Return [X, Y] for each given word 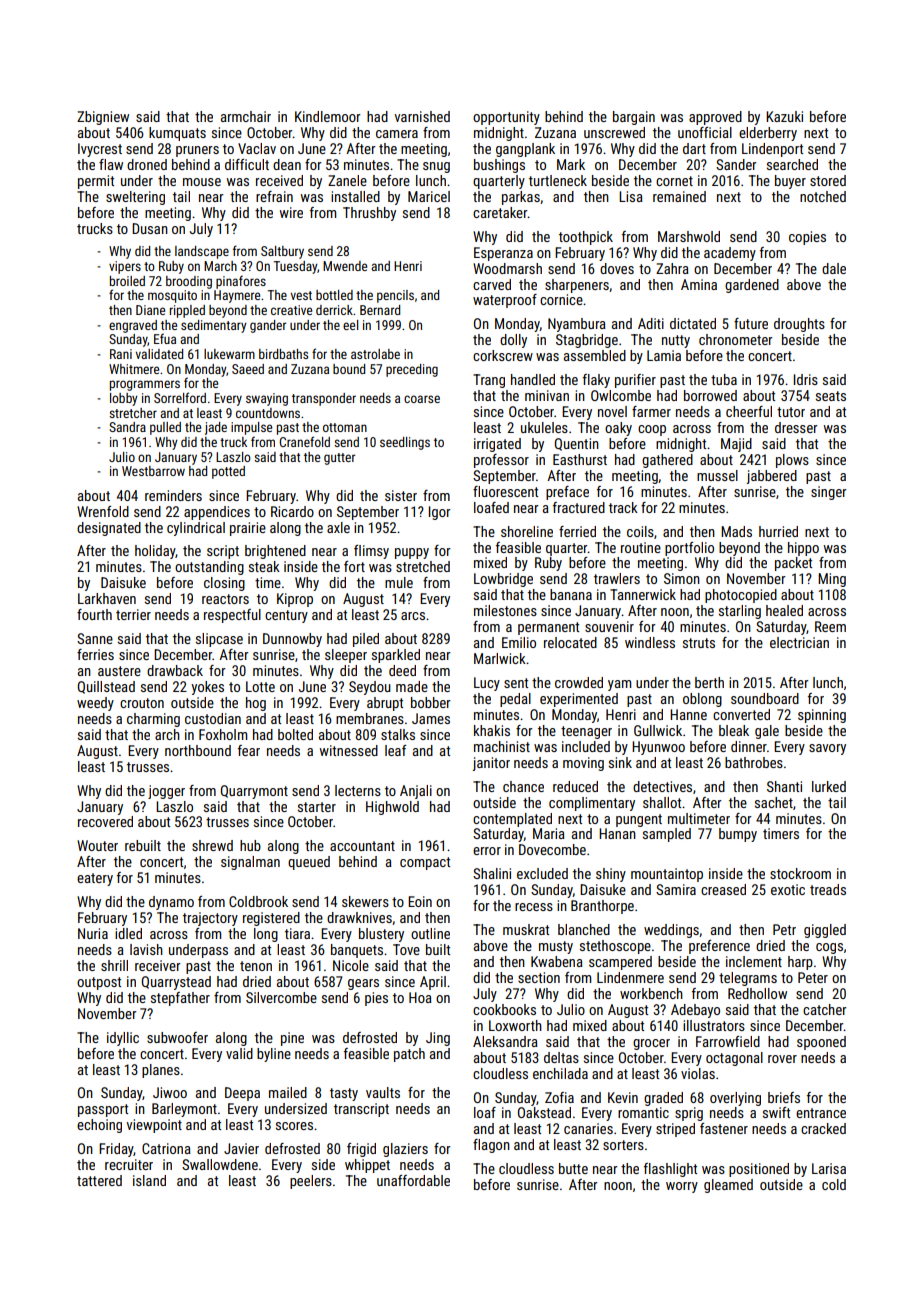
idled [128, 933]
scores [294, 1126]
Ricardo [292, 511]
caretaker [500, 212]
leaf [395, 750]
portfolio [689, 549]
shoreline [527, 531]
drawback [175, 670]
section [539, 977]
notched [823, 196]
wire [291, 212]
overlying [735, 1099]
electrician [799, 642]
